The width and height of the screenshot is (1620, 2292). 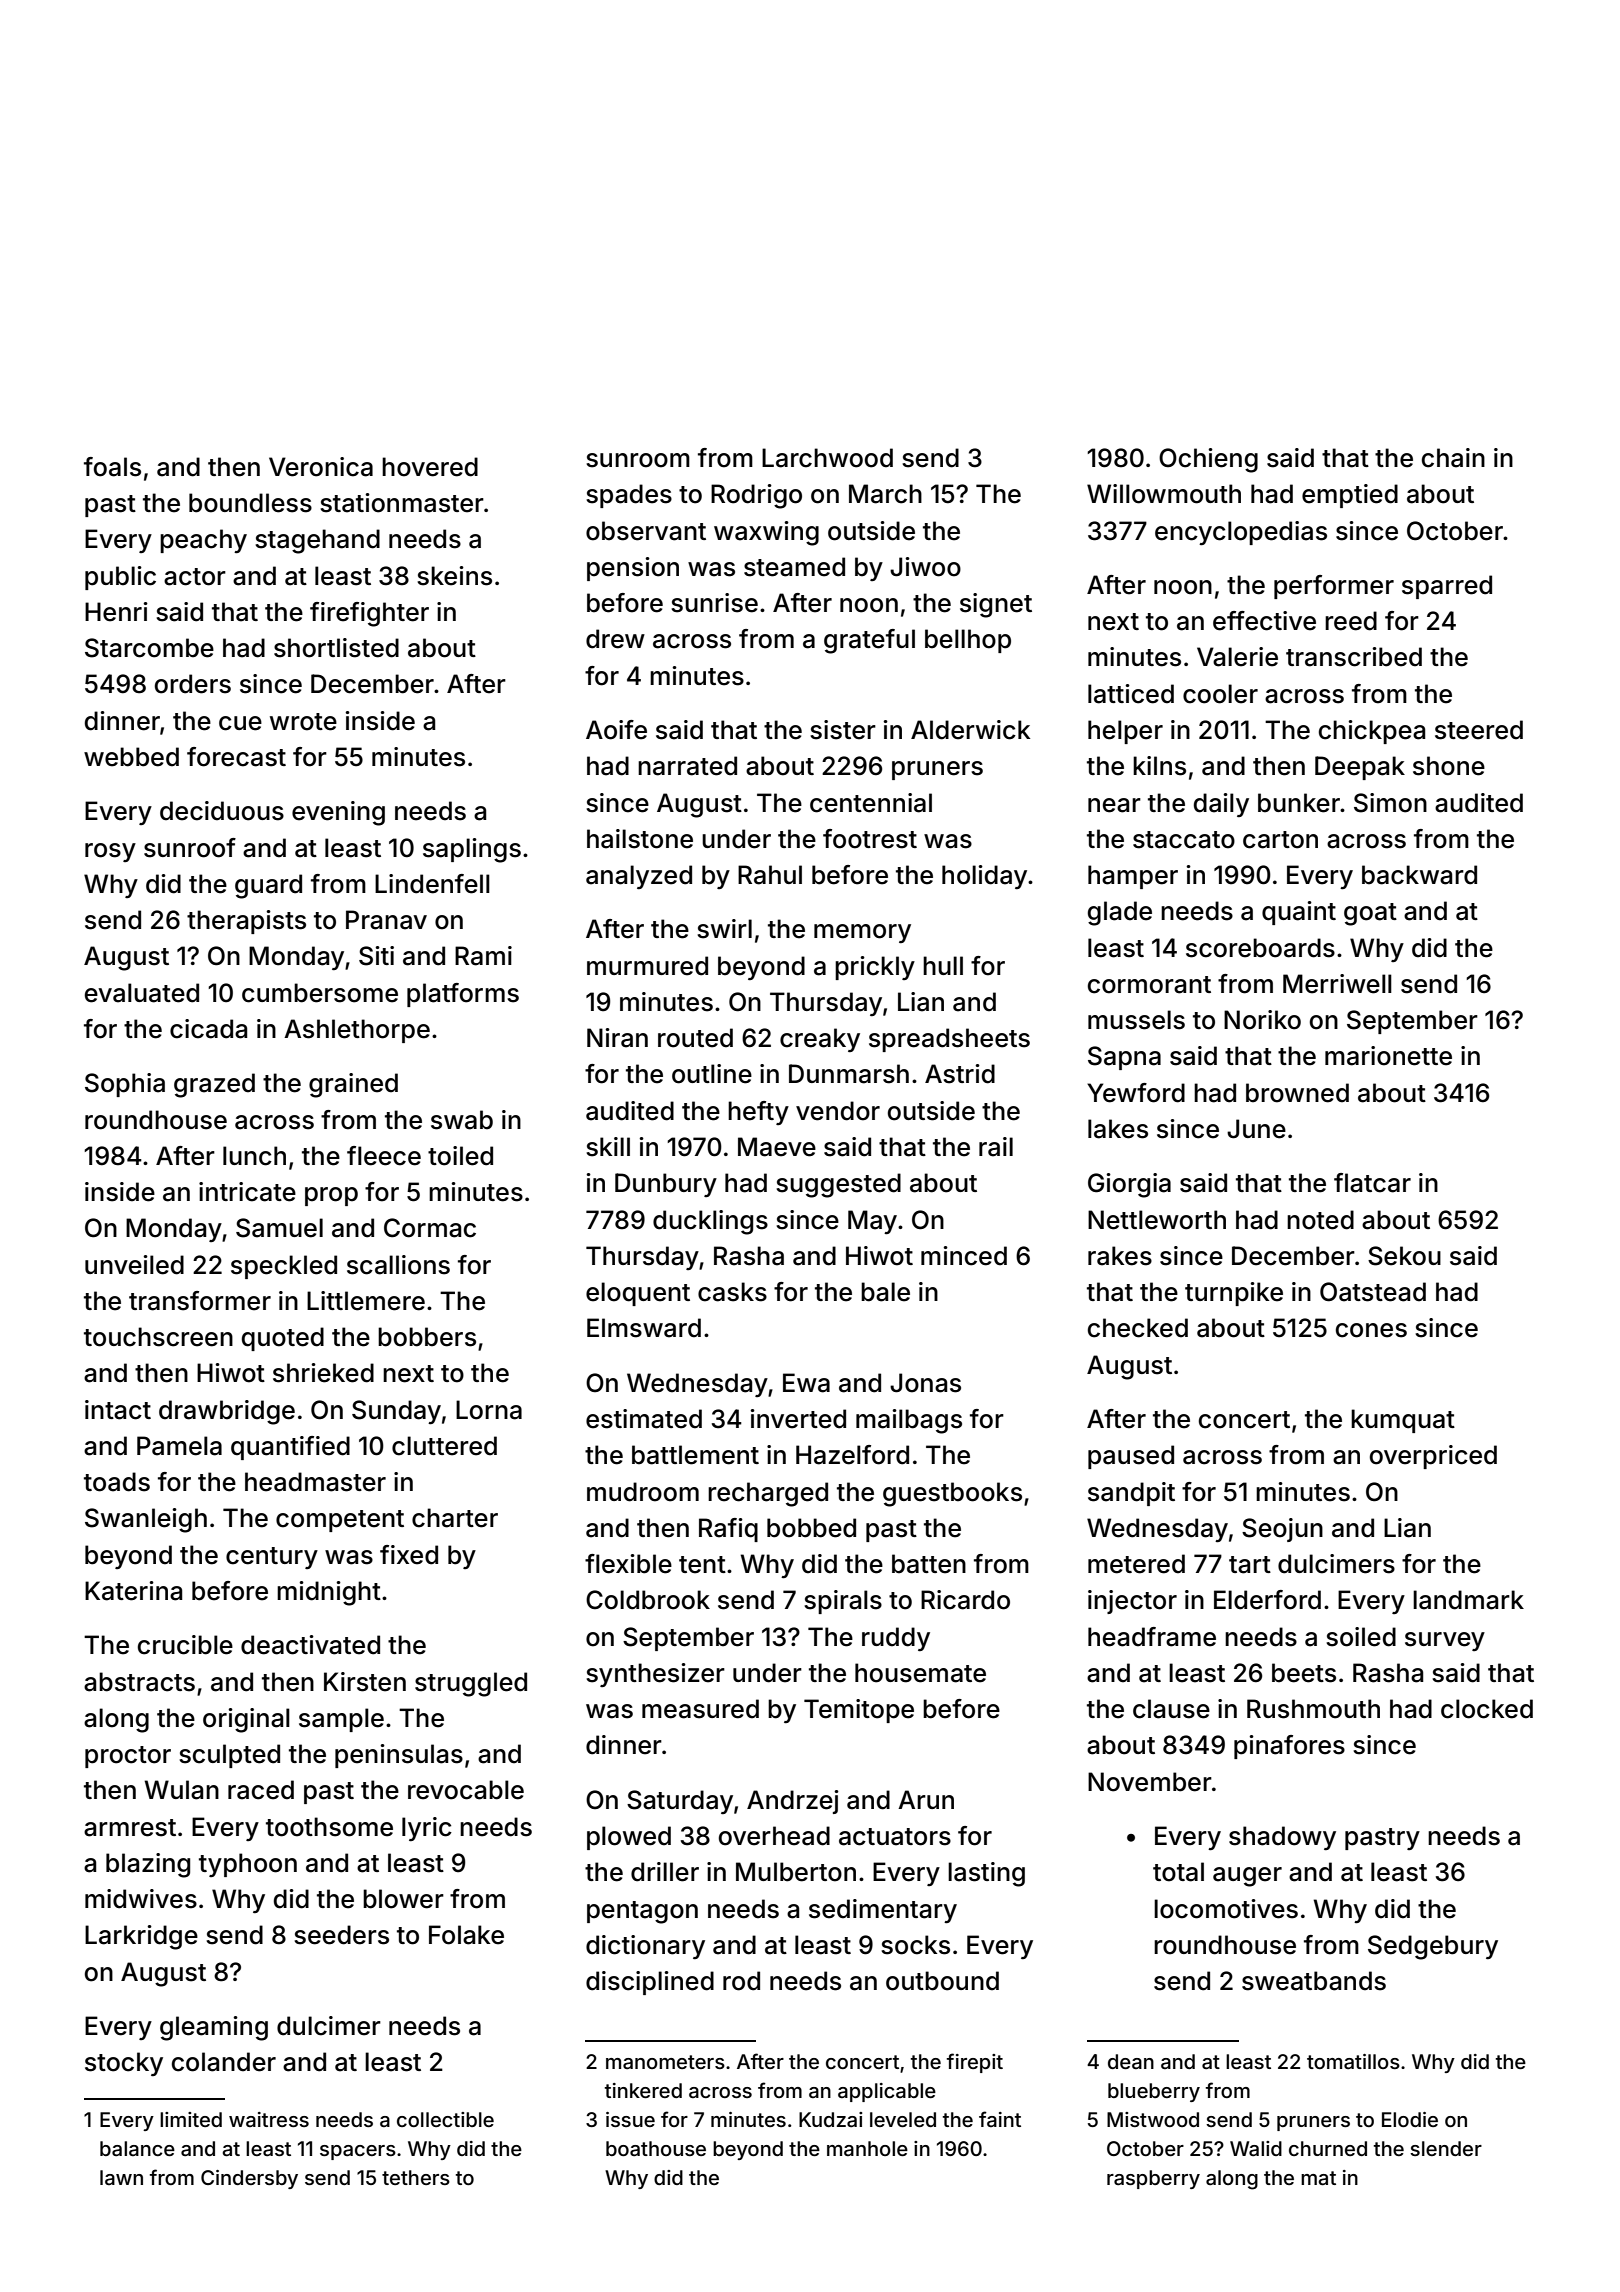 What do you see at coordinates (134, 1265) in the screenshot?
I see `unveiled` at bounding box center [134, 1265].
